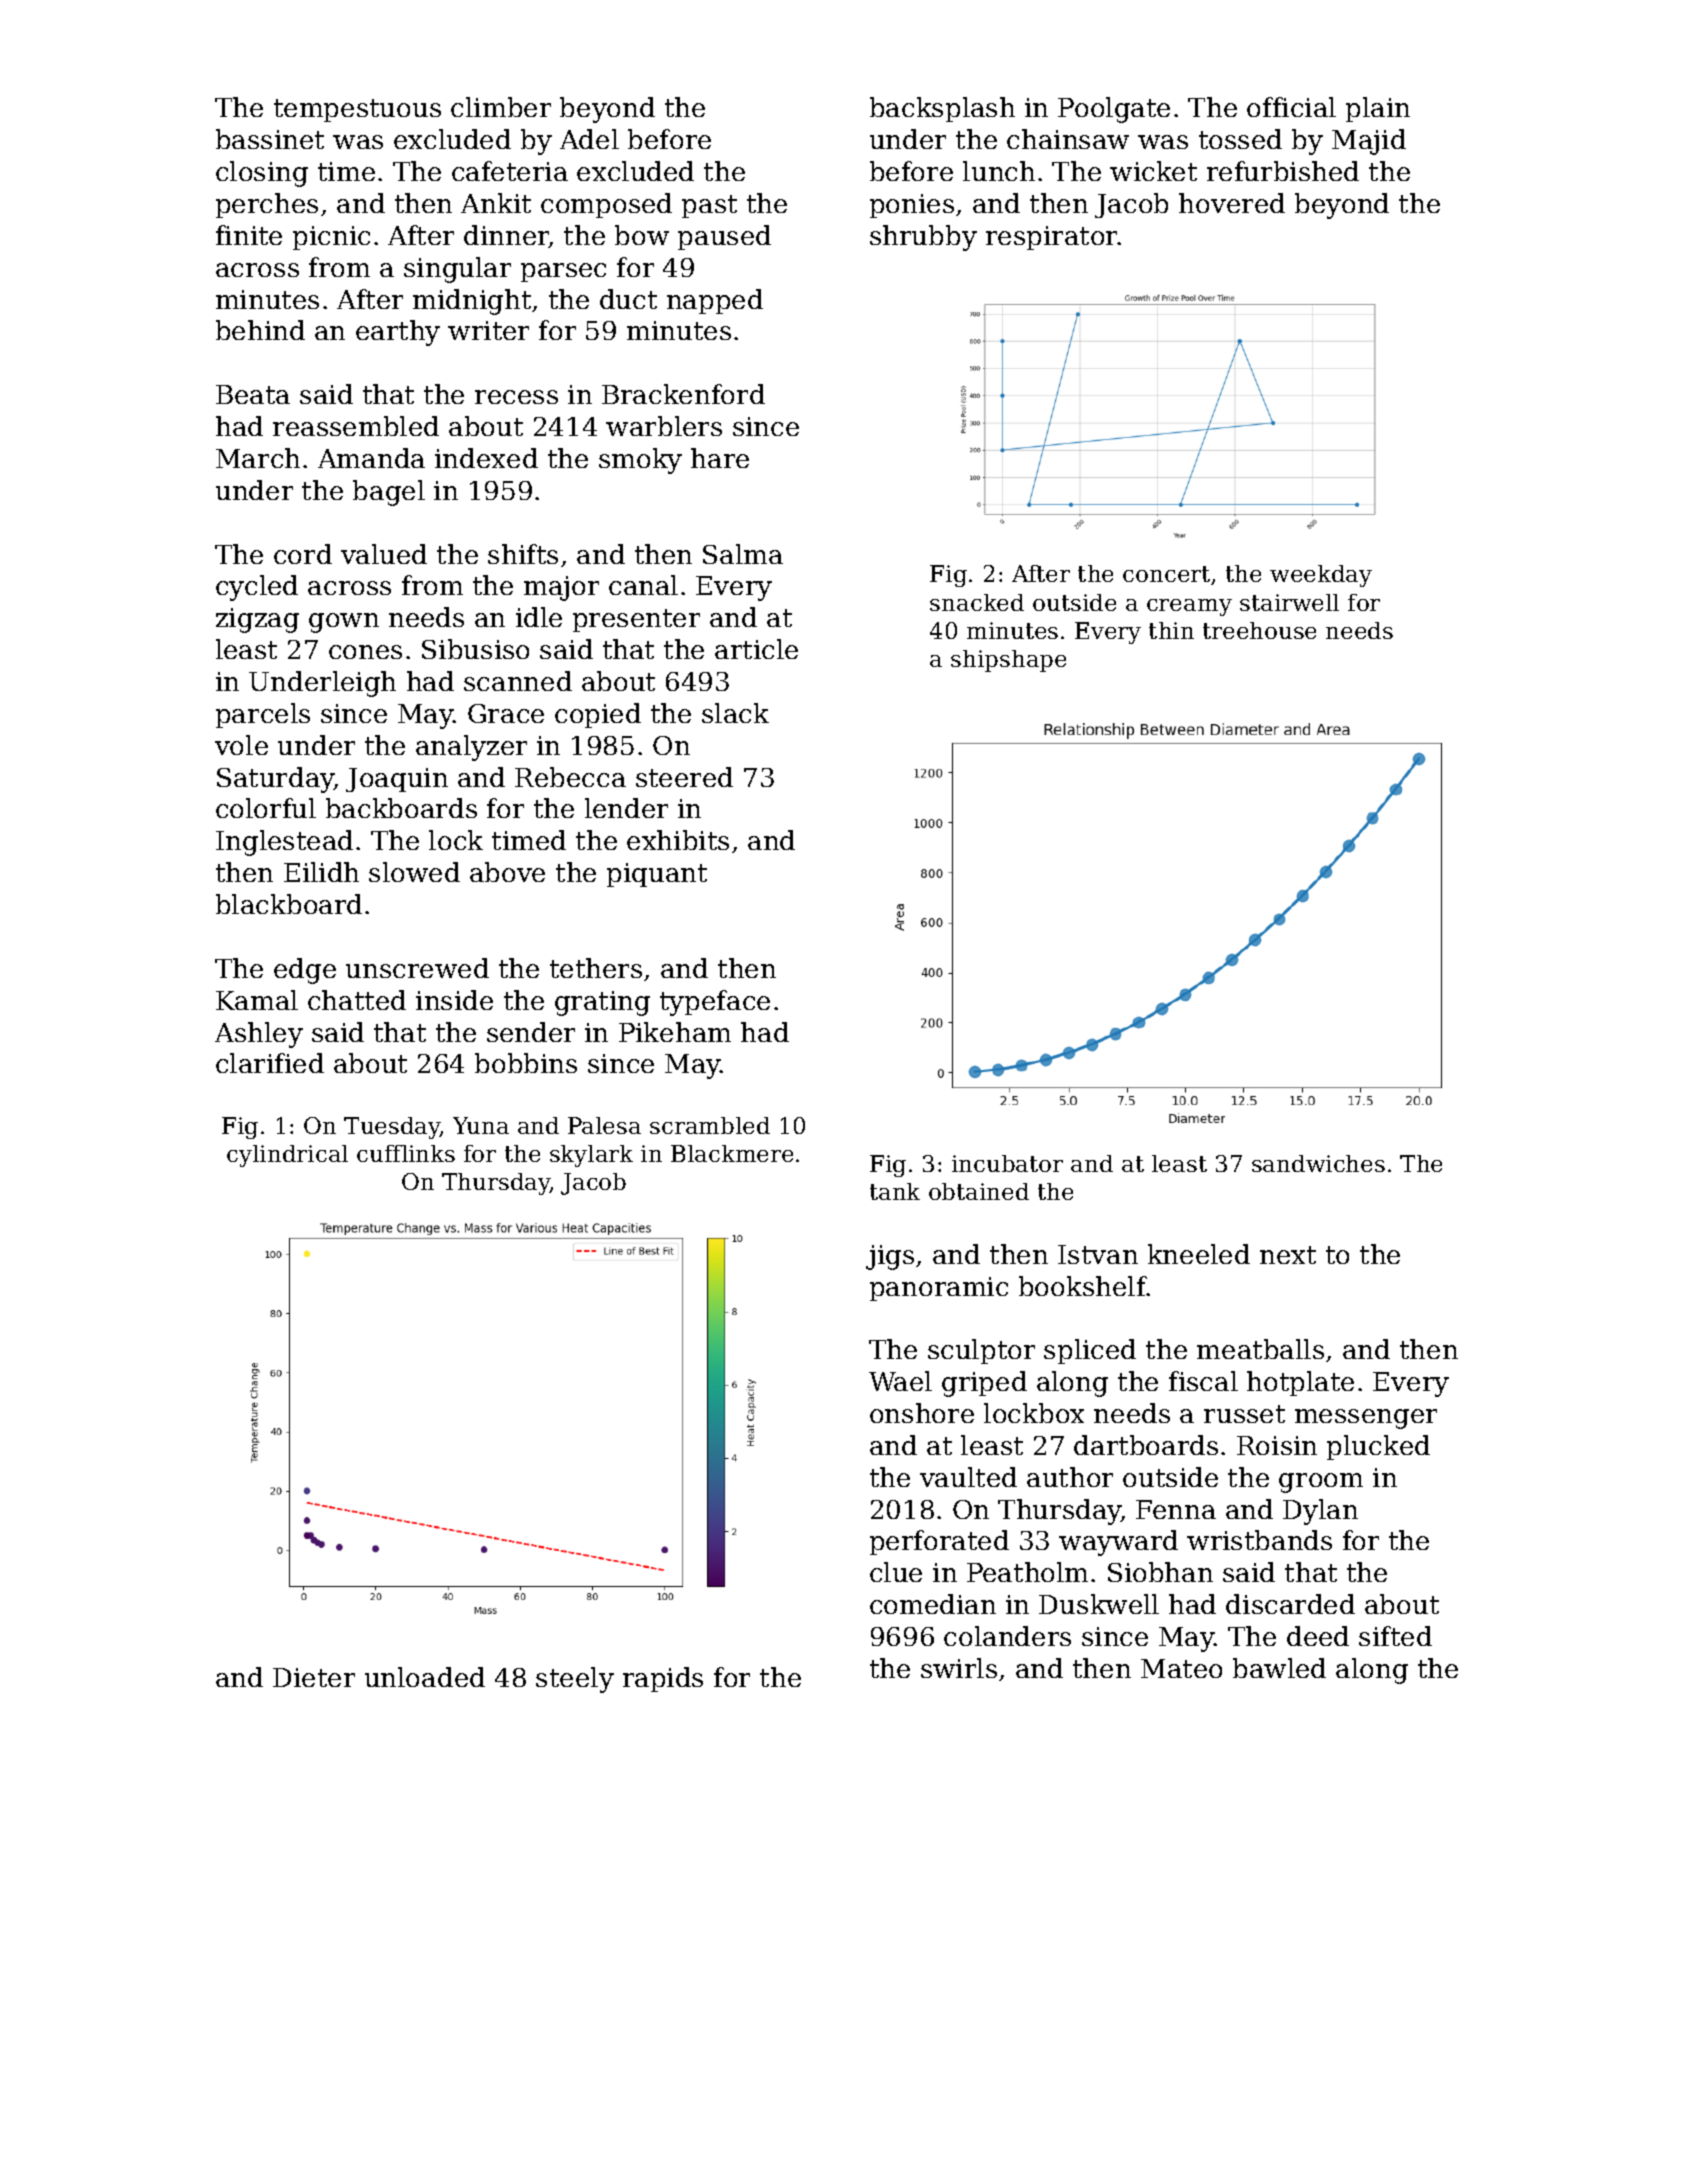  I want to click on bagel, so click(389, 493).
